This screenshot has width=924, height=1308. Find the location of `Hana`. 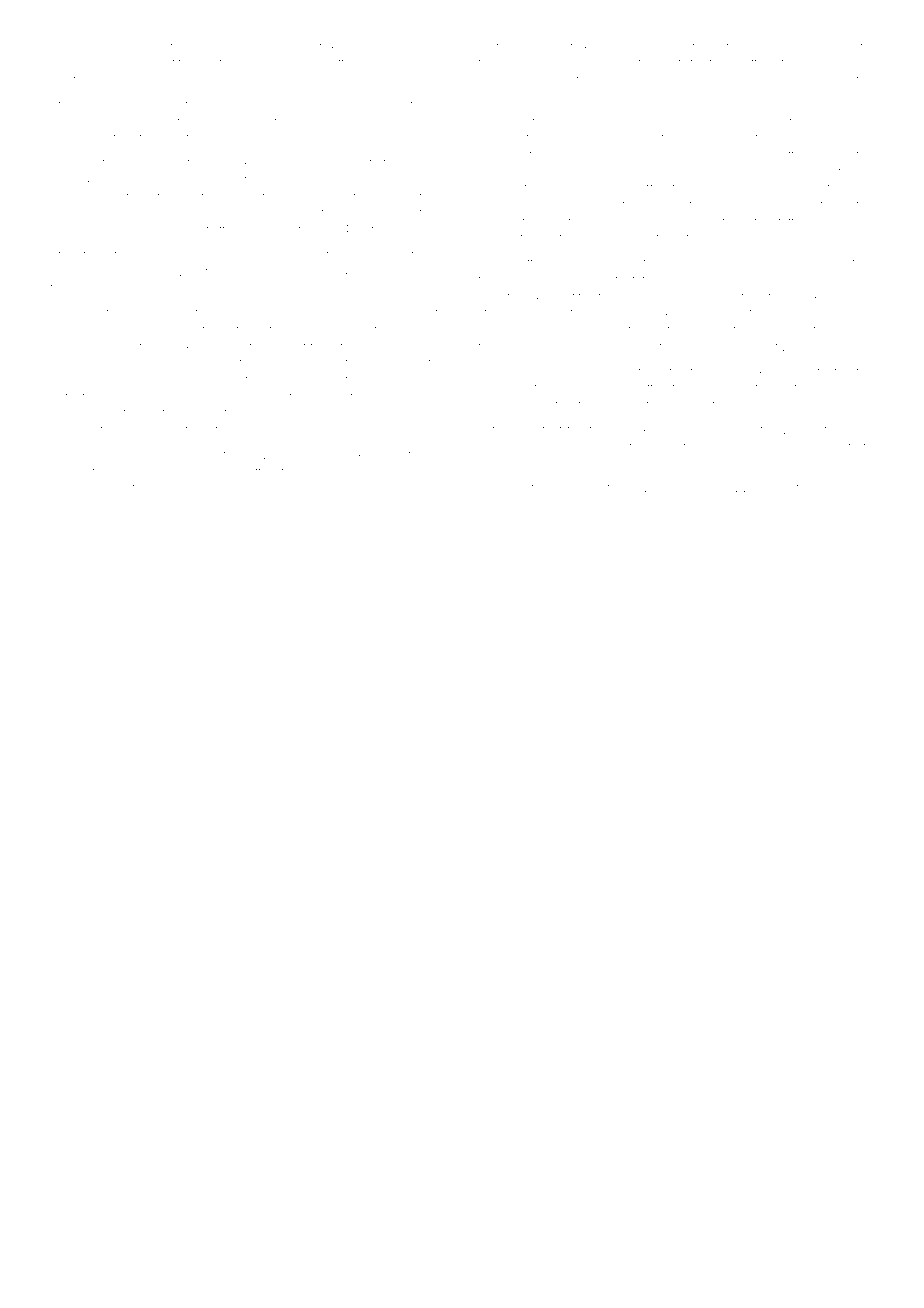

Hana is located at coordinates (817, 263).
